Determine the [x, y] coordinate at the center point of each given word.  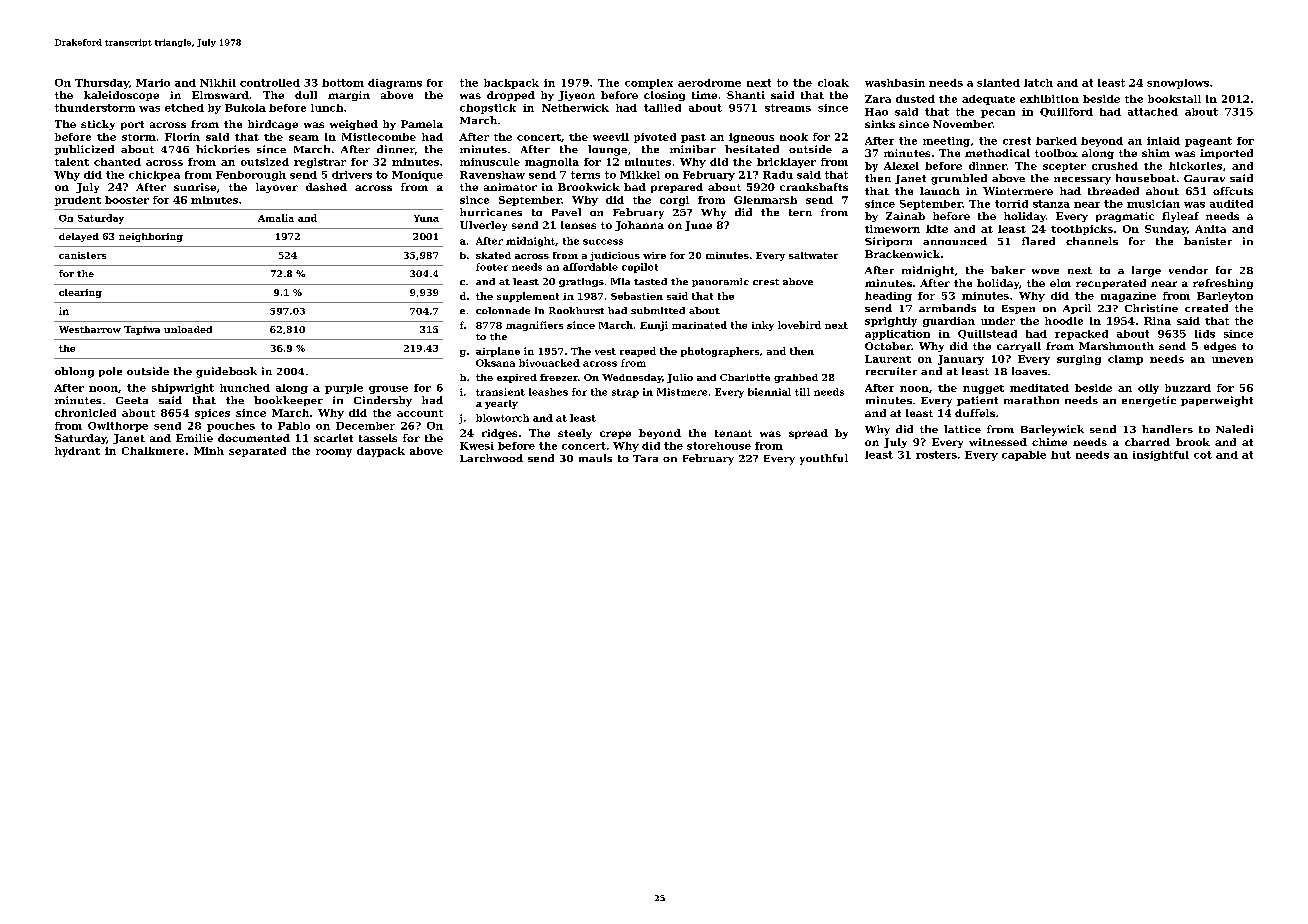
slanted [998, 83]
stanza [1051, 204]
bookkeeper [288, 401]
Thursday [102, 84]
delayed [79, 237]
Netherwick [575, 108]
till [802, 392]
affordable [590, 267]
